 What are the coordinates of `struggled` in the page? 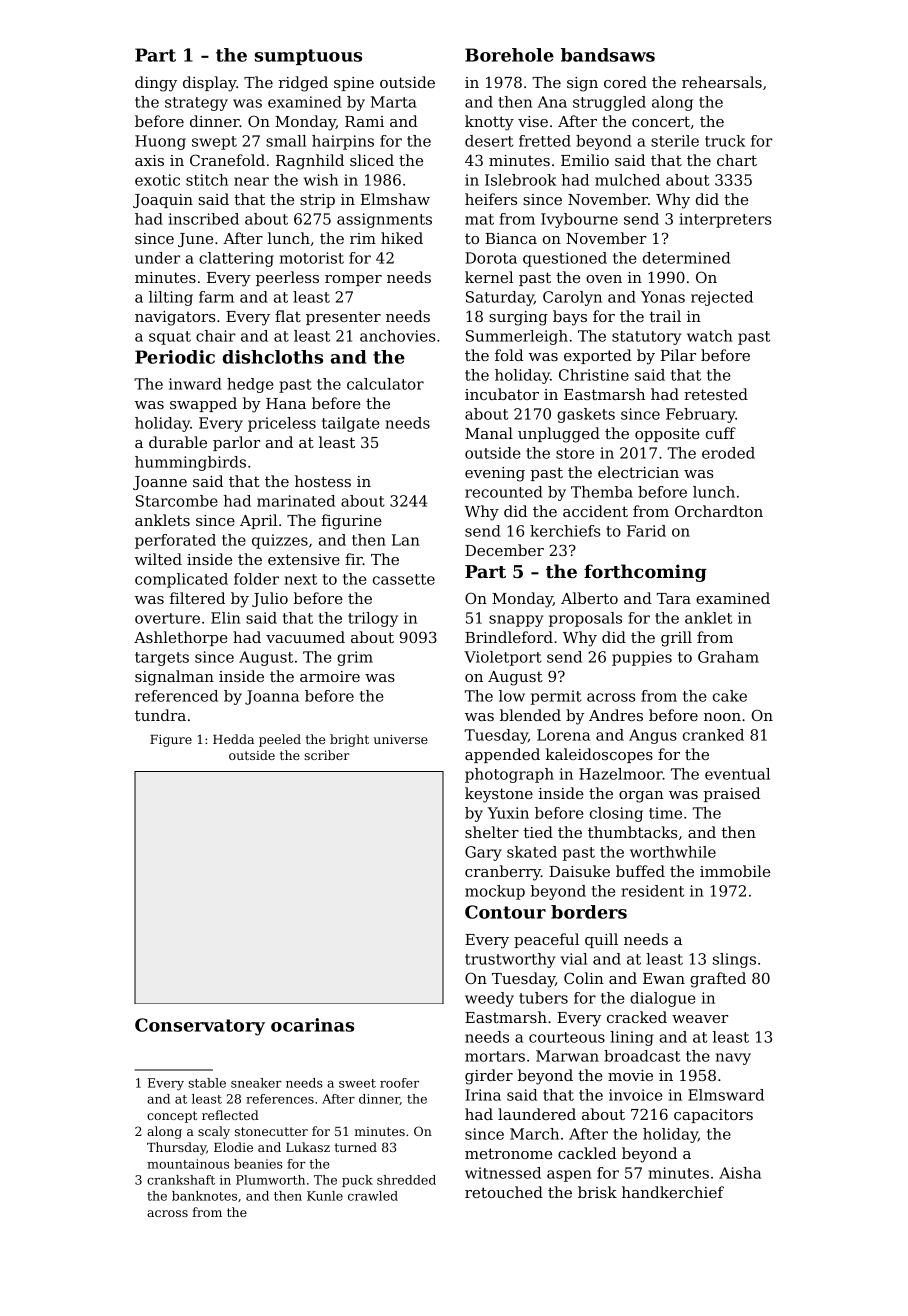 It's located at (609, 103).
